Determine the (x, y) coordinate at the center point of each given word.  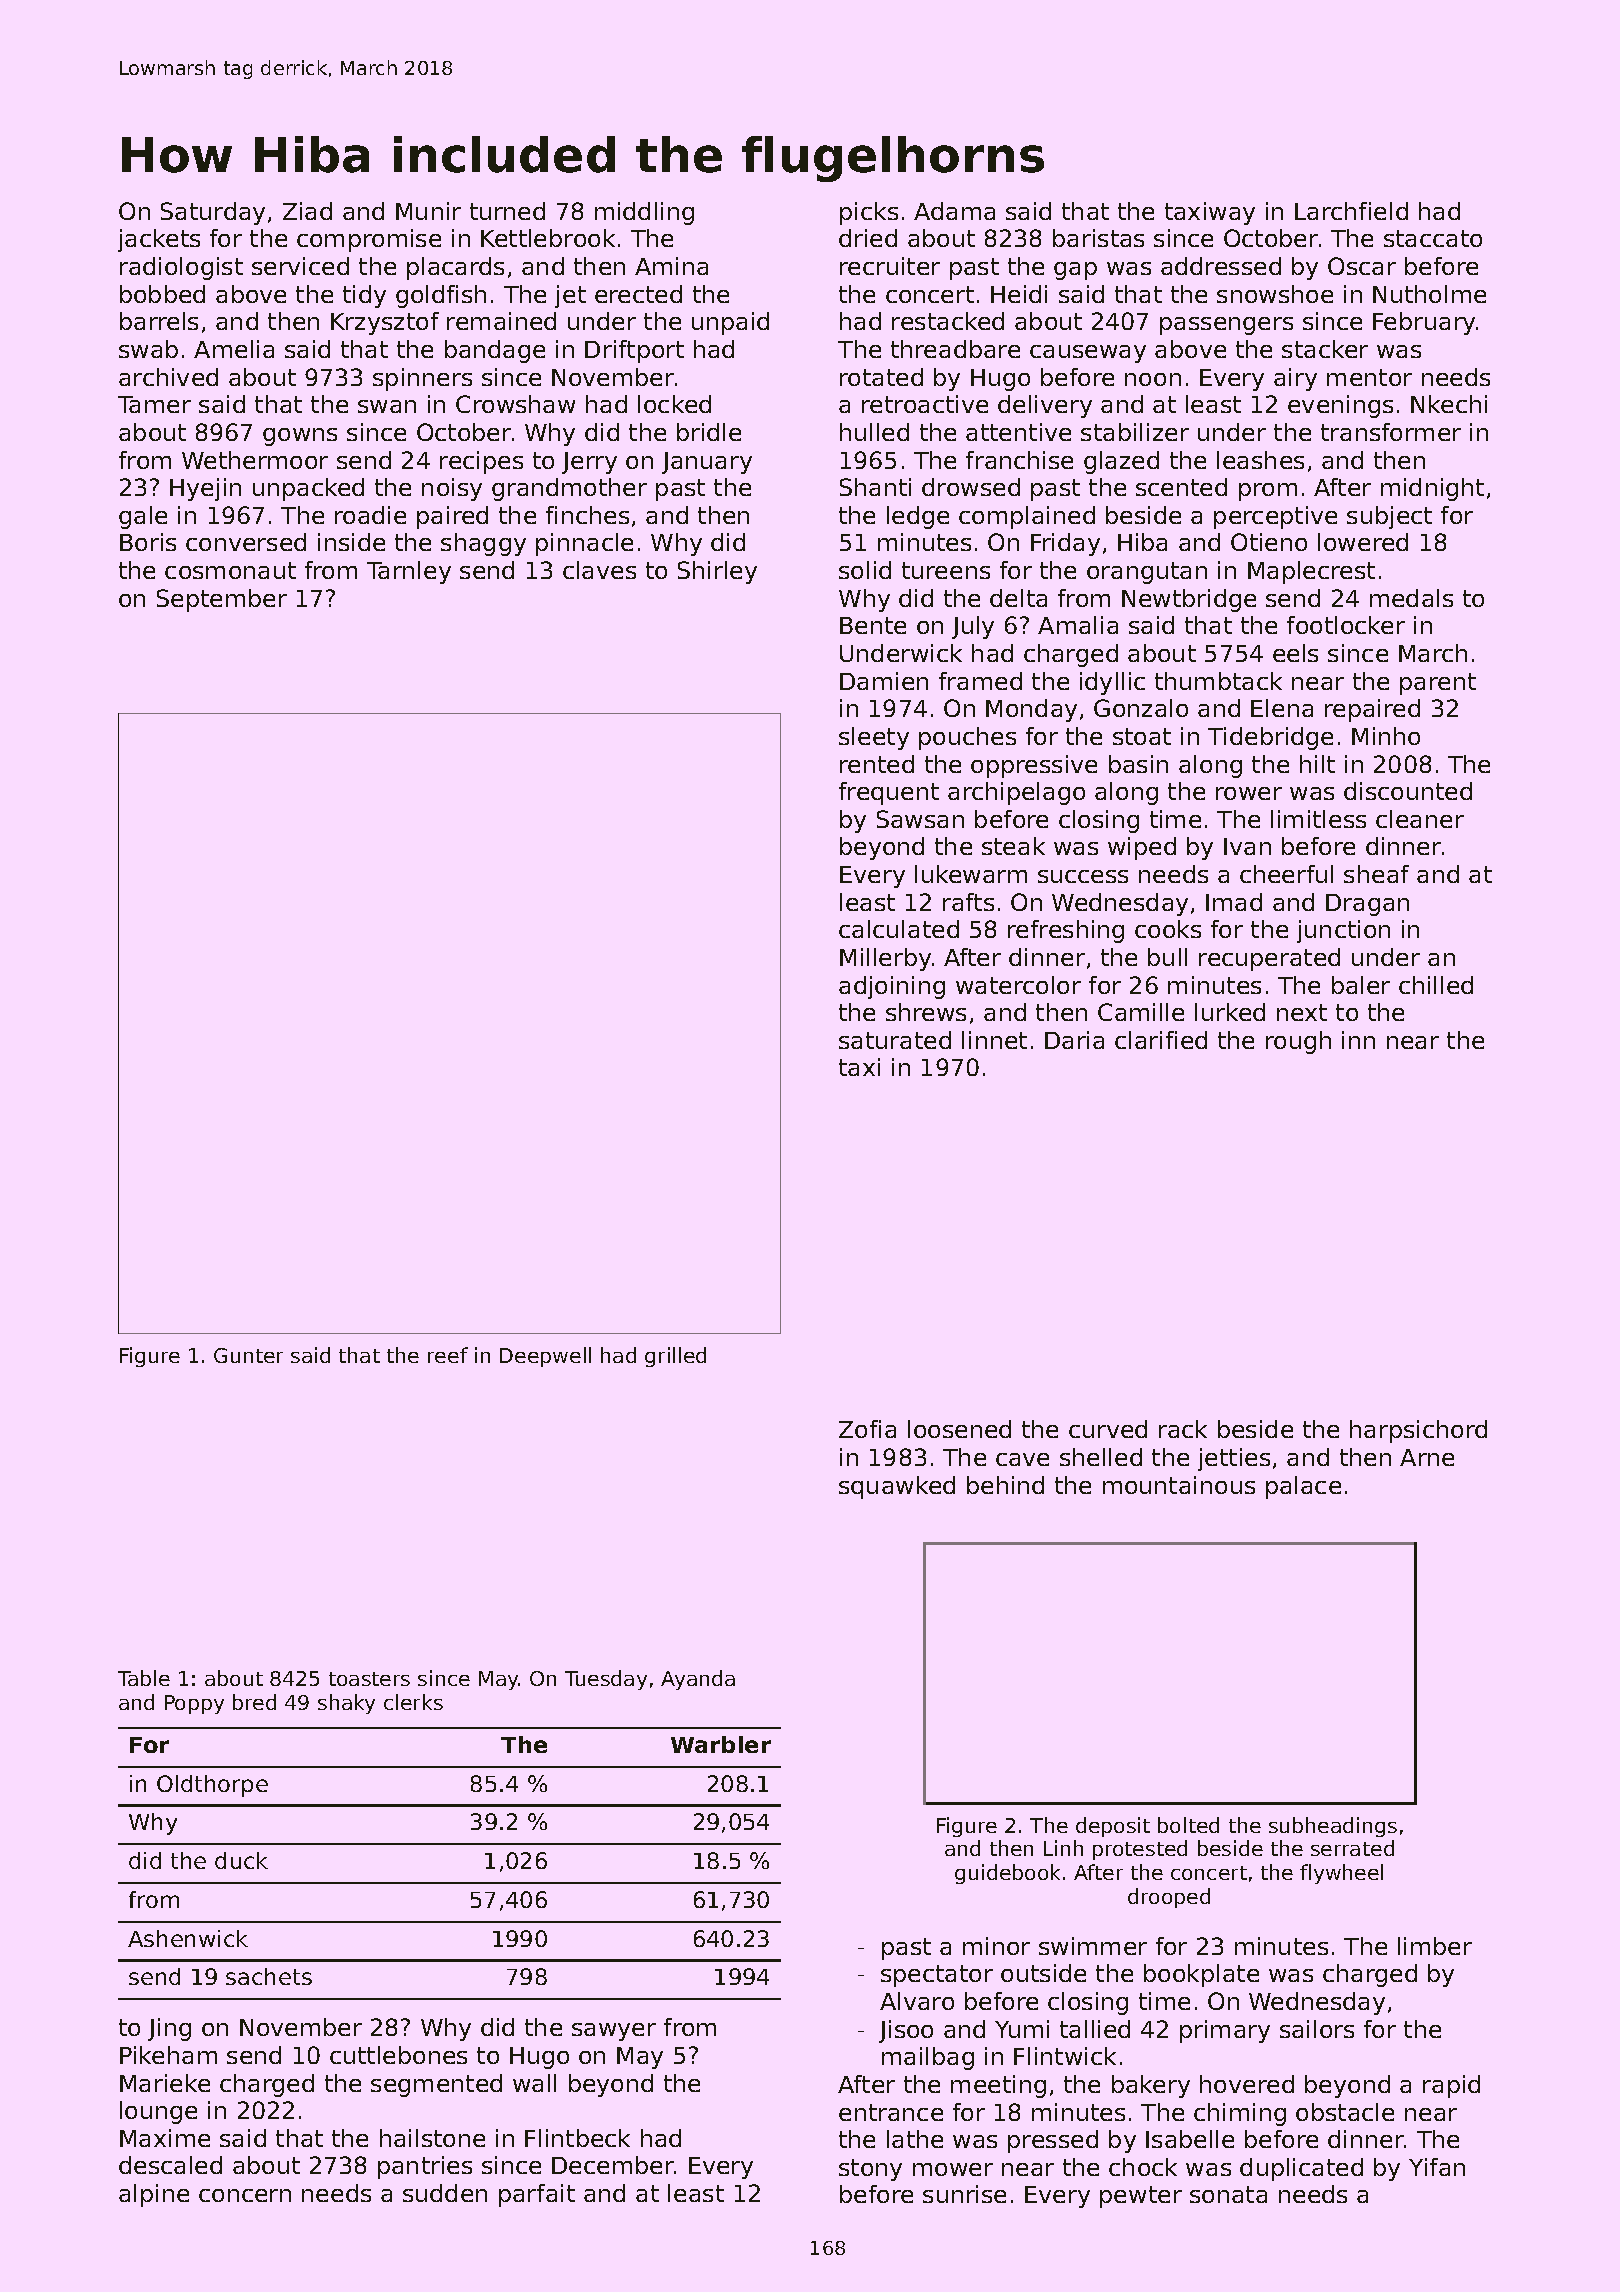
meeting (998, 2086)
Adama (954, 211)
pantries (425, 2167)
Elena (1282, 708)
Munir (428, 211)
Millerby (885, 959)
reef (448, 1355)
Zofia (867, 1429)
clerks (413, 1702)
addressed (1221, 266)
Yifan (1437, 2167)
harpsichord (1418, 1431)
